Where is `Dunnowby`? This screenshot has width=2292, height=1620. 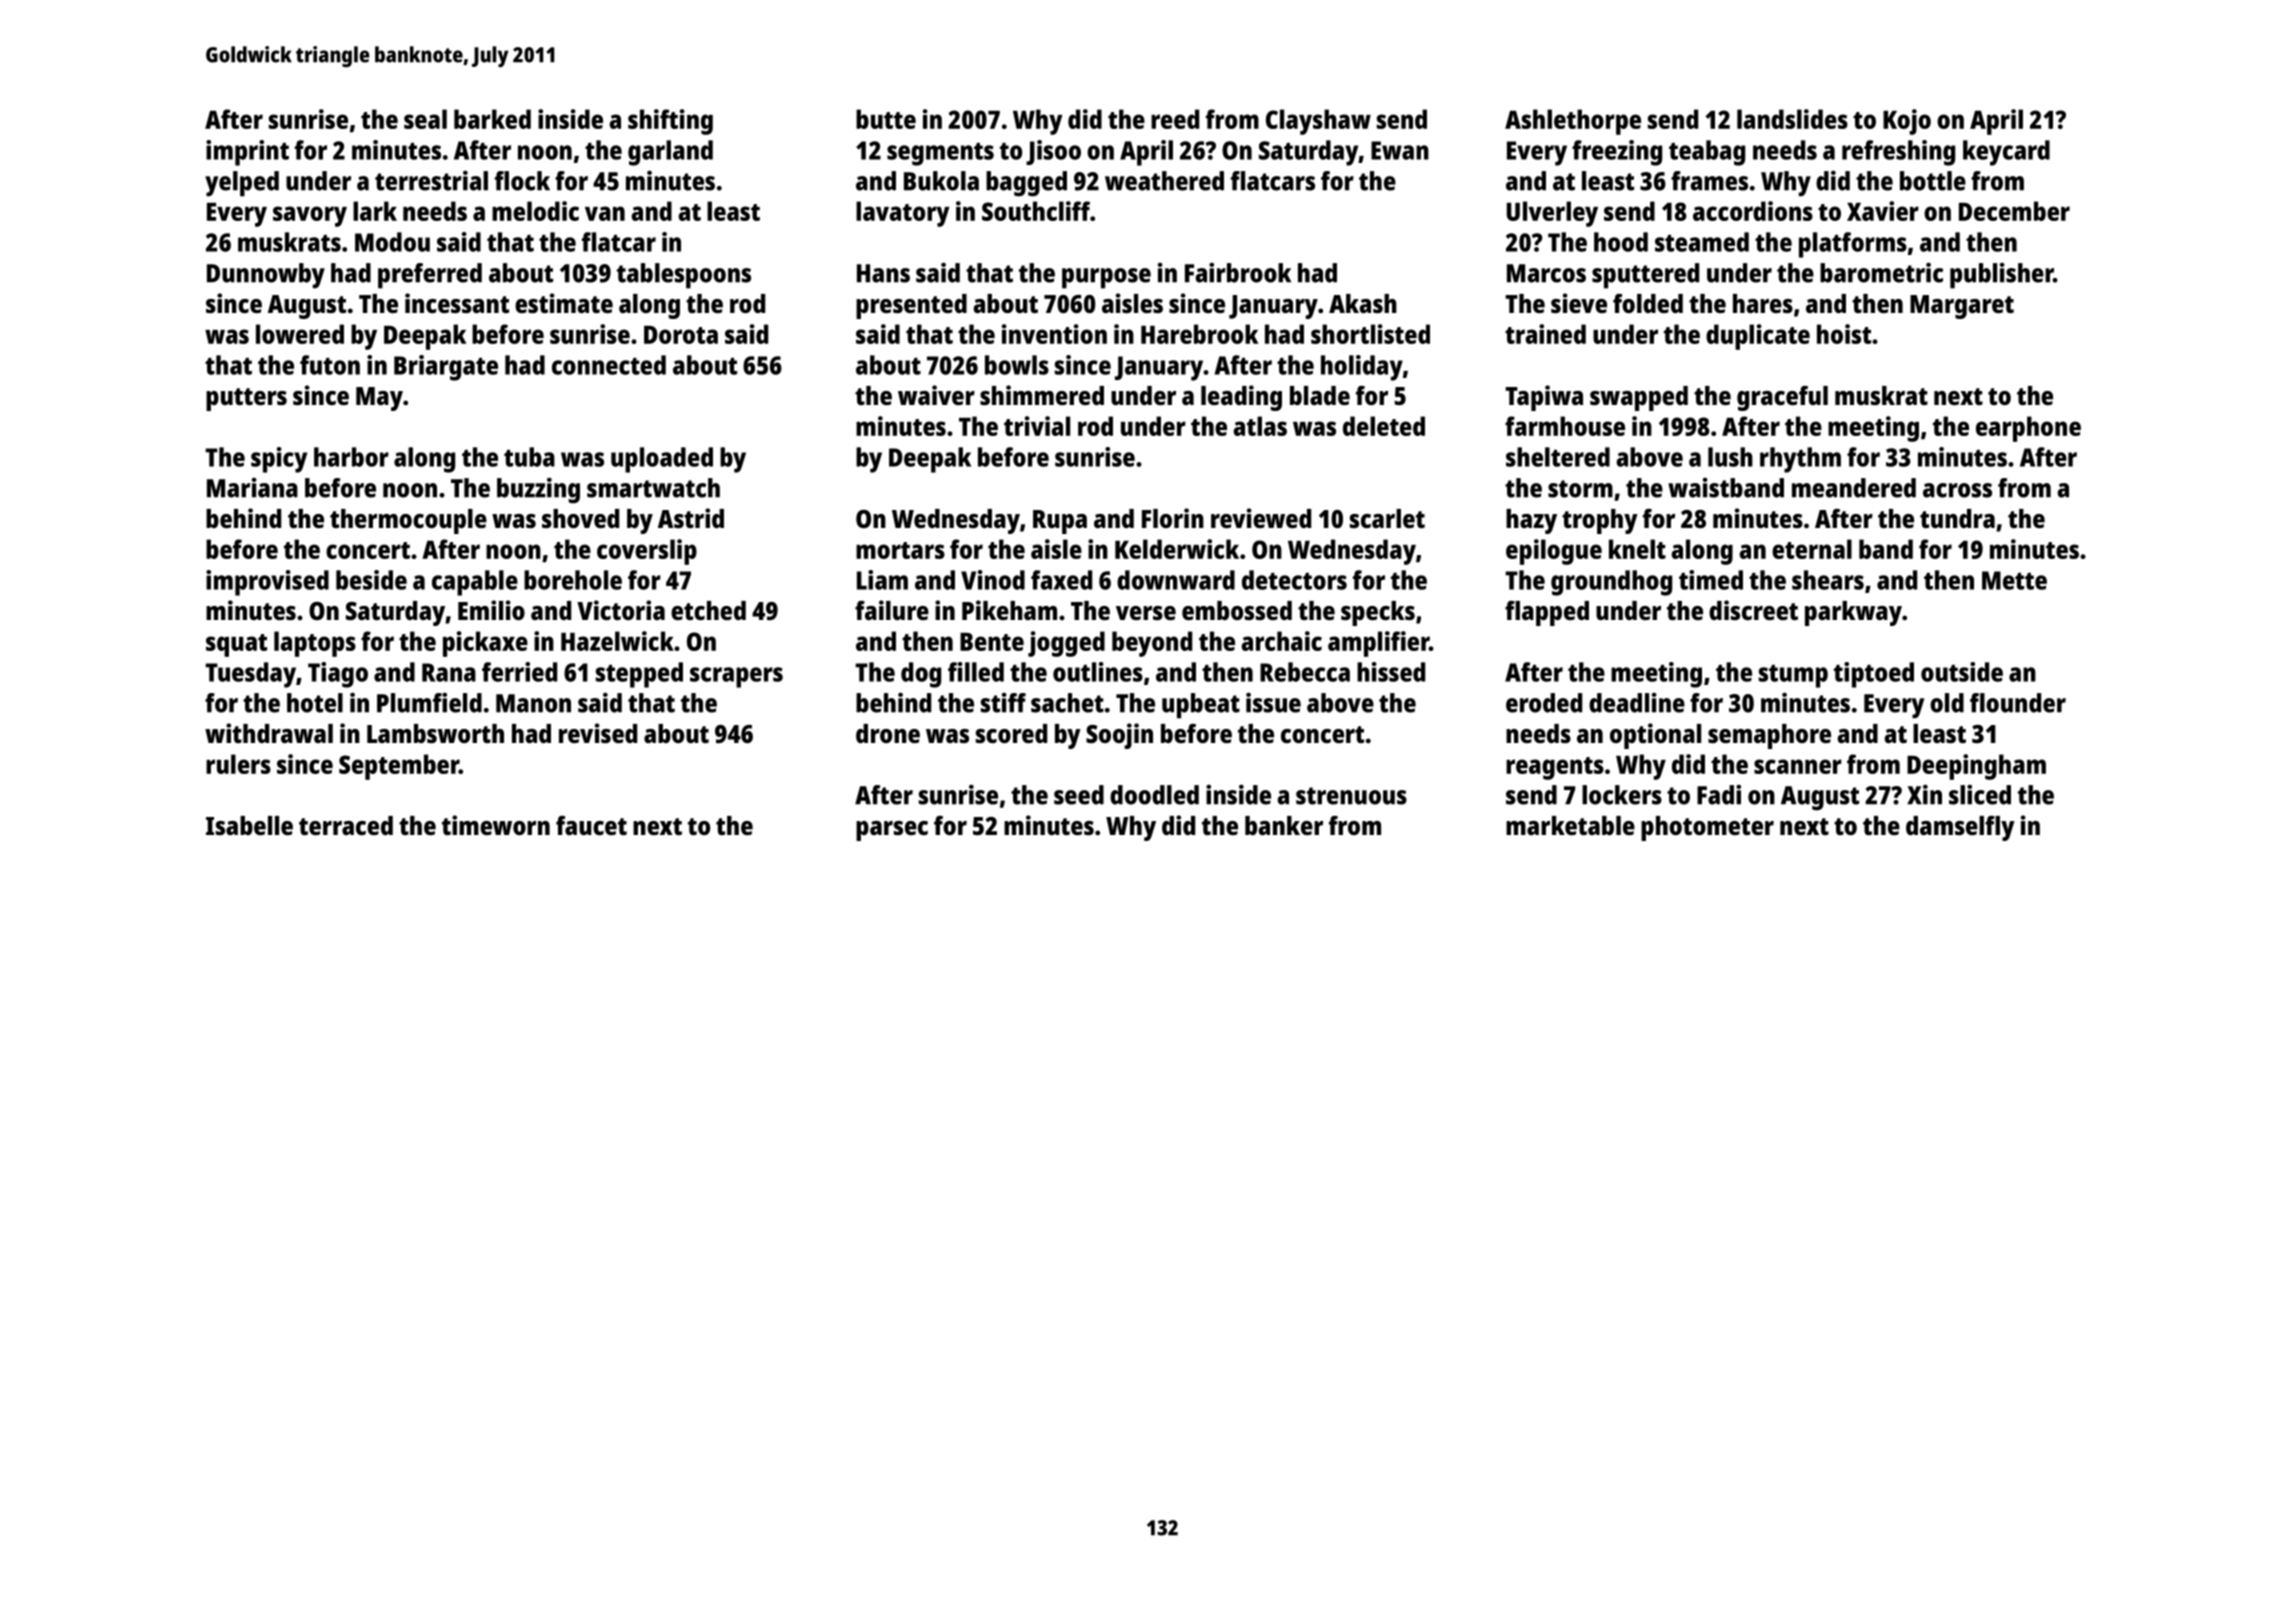 Dunnowby is located at coordinates (266, 276).
